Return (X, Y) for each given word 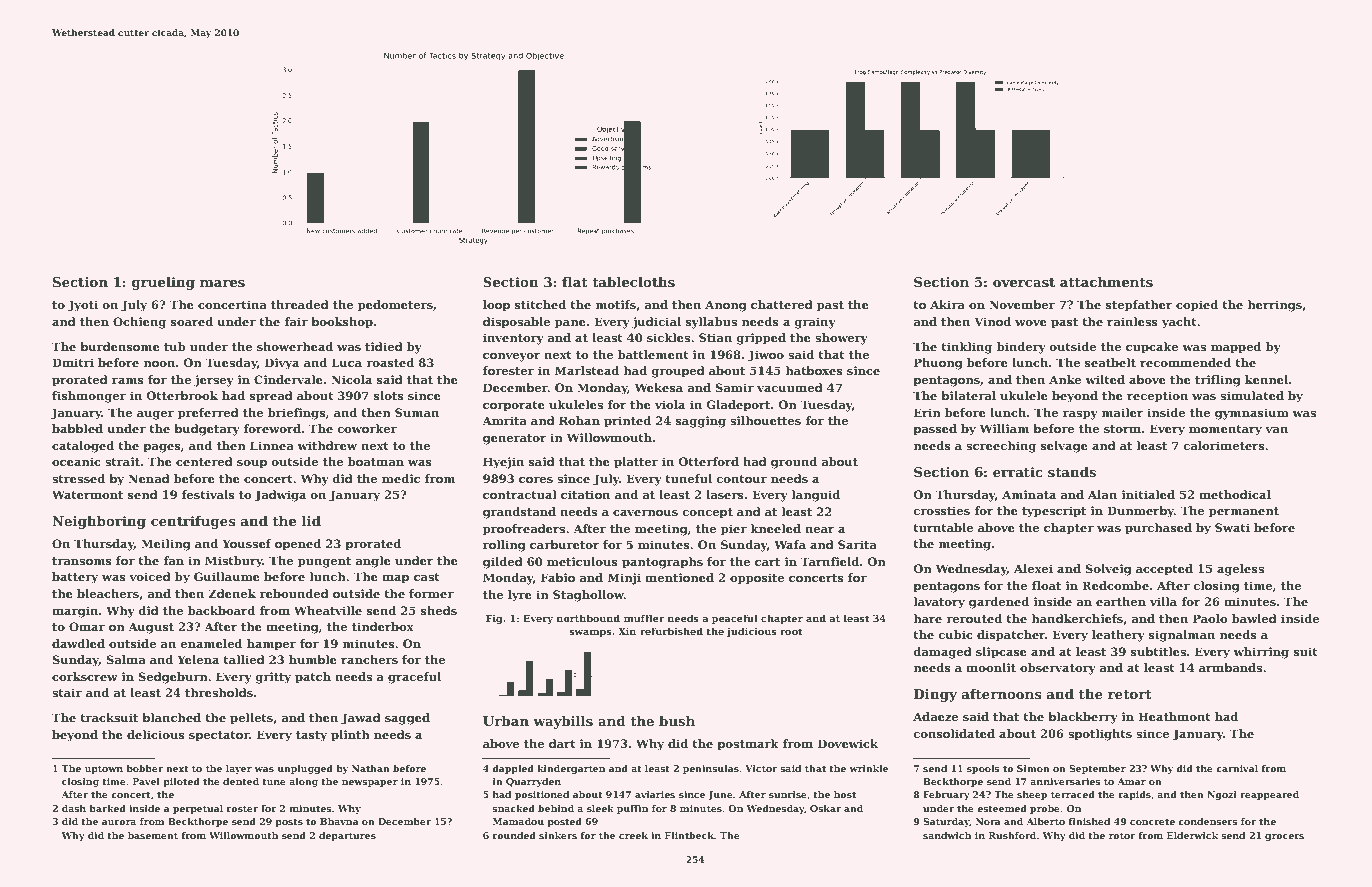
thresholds (219, 692)
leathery (1118, 636)
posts (289, 823)
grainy (815, 323)
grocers (1284, 837)
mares (222, 283)
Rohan (579, 420)
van (1276, 430)
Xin (627, 631)
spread (271, 397)
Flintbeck (689, 835)
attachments (1106, 282)
